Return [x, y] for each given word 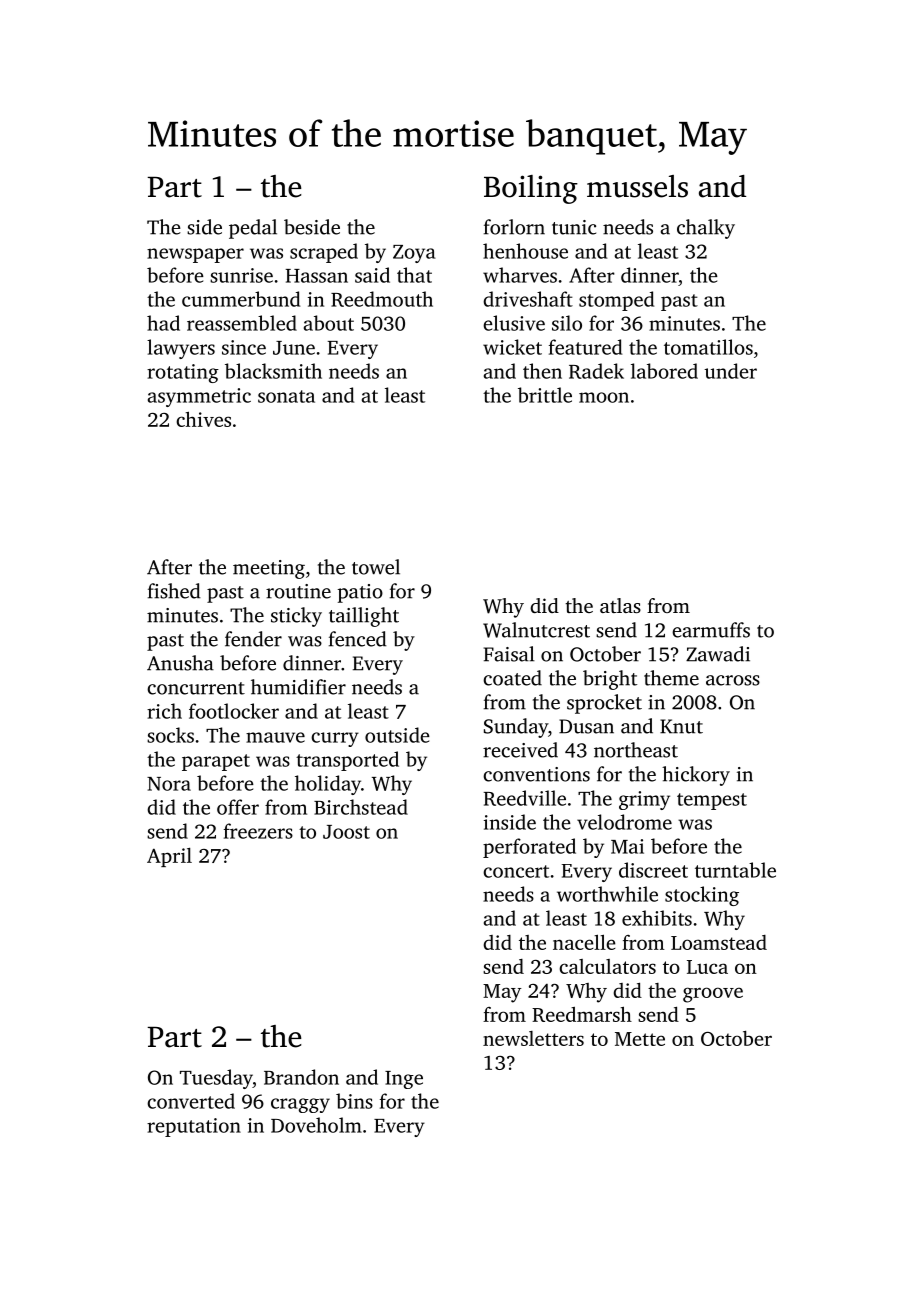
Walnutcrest [536, 630]
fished [174, 591]
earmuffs [711, 630]
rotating [183, 373]
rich [164, 711]
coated [512, 678]
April [169, 857]
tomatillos [708, 347]
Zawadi [718, 654]
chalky [706, 229]
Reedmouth [382, 299]
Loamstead [719, 942]
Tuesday [216, 1079]
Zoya [414, 254]
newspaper [195, 255]
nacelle [584, 942]
